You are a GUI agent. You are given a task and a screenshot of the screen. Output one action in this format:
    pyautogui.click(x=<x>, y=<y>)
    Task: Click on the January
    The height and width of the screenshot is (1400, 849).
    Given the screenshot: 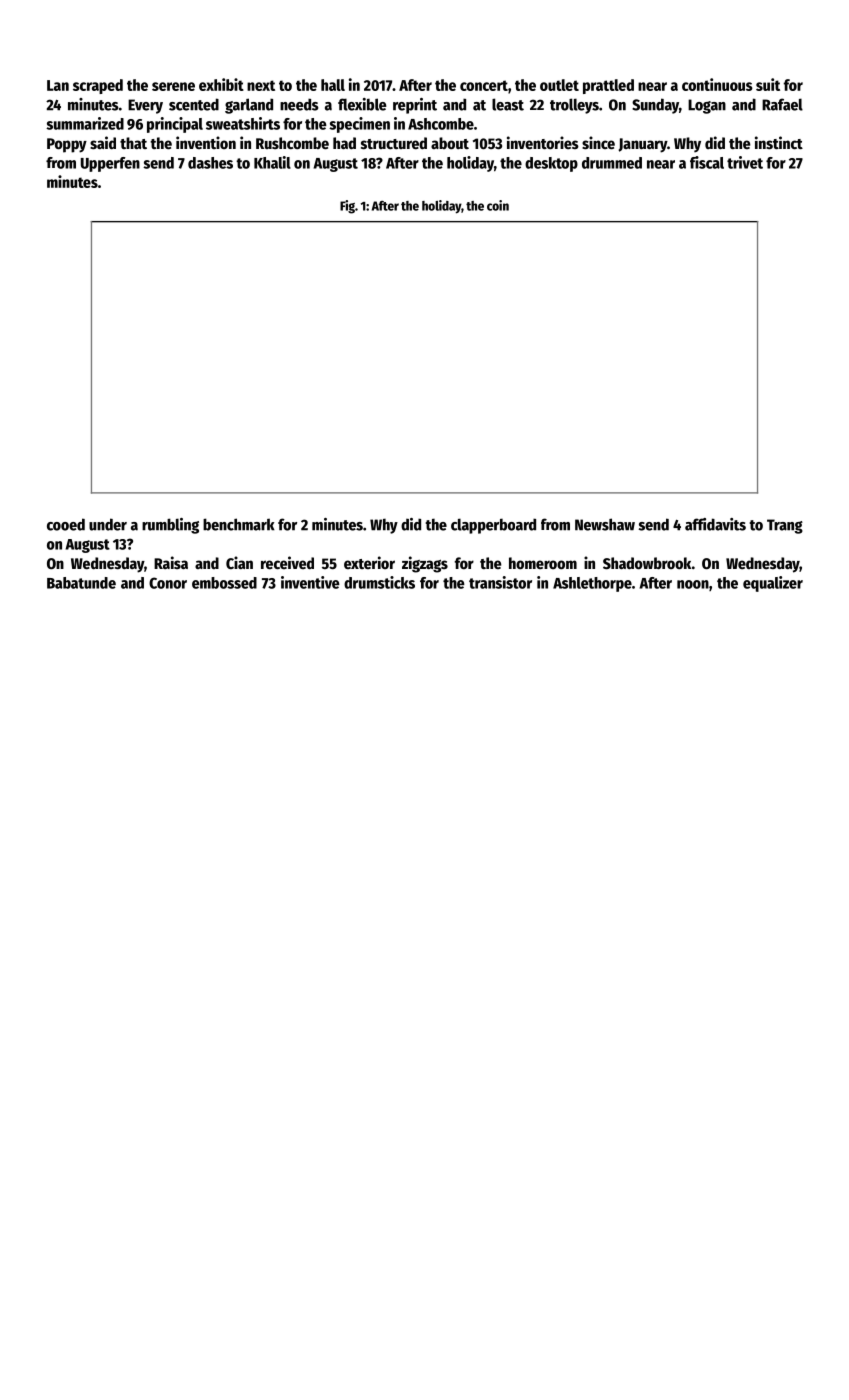 What is the action you would take?
    pyautogui.click(x=642, y=145)
